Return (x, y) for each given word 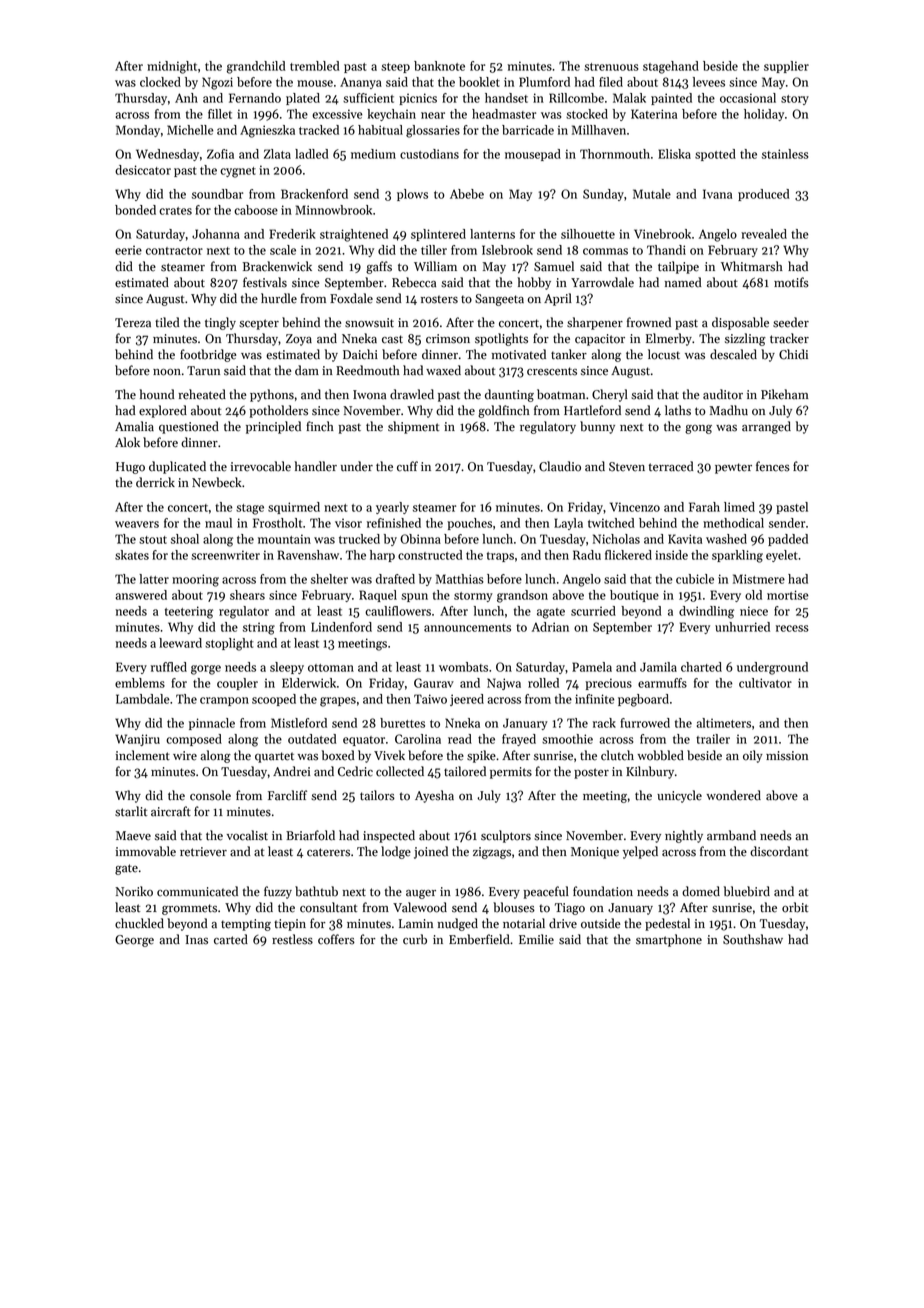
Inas (196, 940)
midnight (172, 67)
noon (167, 372)
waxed (443, 370)
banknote (439, 66)
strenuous (611, 67)
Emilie (536, 939)
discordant (779, 851)
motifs (791, 282)
